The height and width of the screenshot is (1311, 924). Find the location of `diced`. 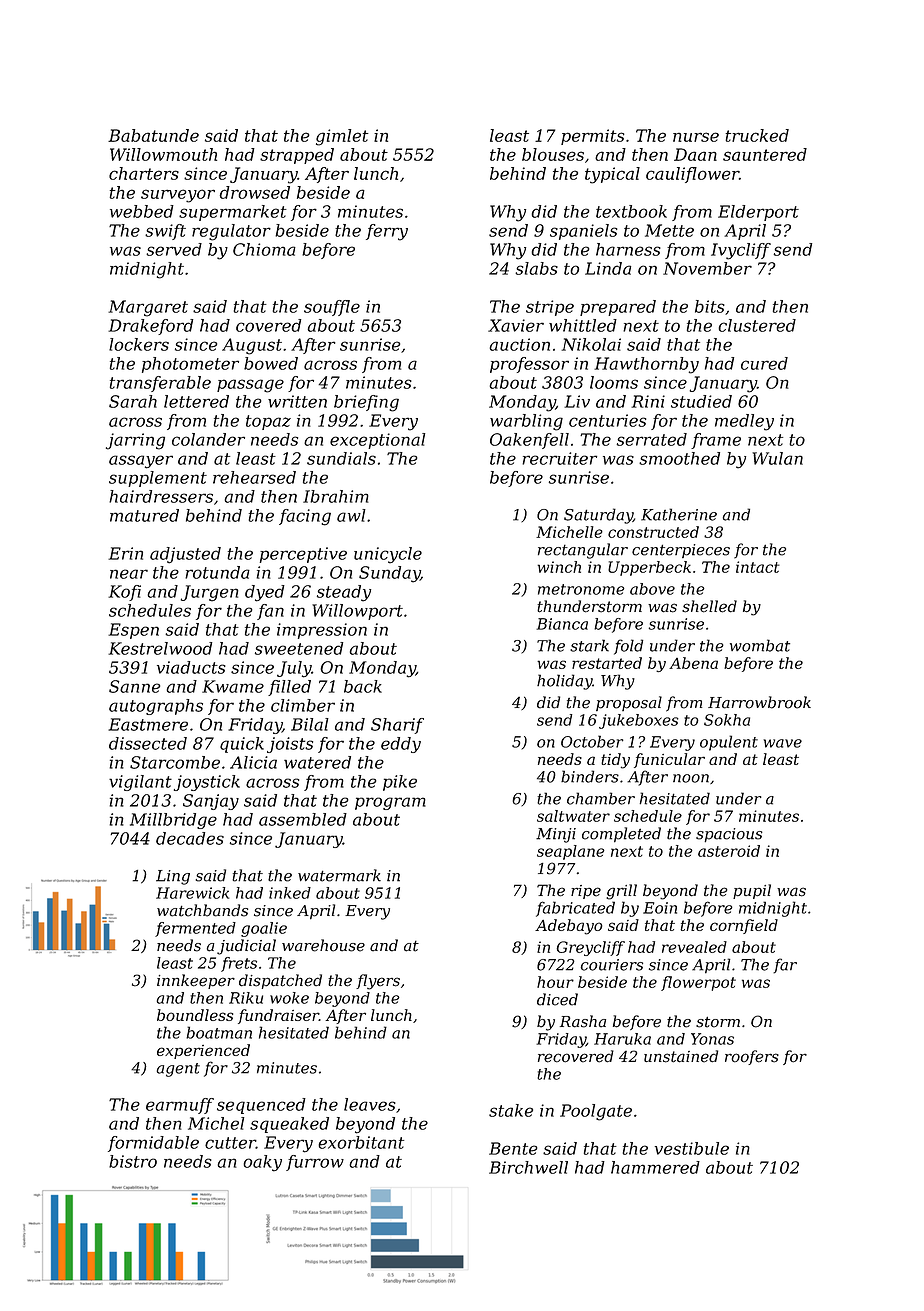

diced is located at coordinates (557, 999).
